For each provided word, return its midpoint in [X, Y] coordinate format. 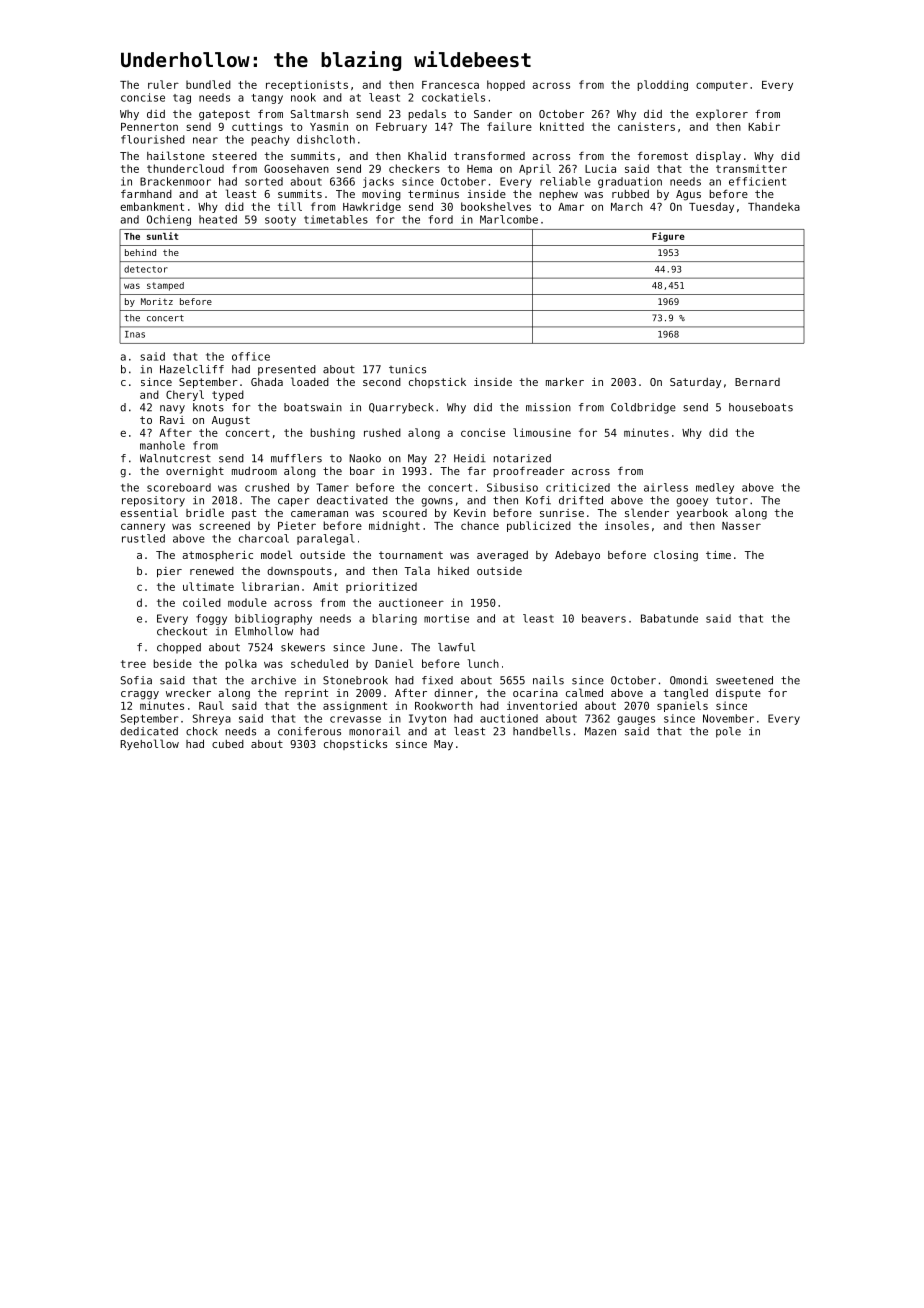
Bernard [757, 382]
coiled [202, 602]
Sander [493, 114]
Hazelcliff [192, 369]
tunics [407, 369]
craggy [140, 695]
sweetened [744, 680]
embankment [152, 206]
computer [722, 86]
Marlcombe [509, 219]
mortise [446, 618]
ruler [163, 84]
